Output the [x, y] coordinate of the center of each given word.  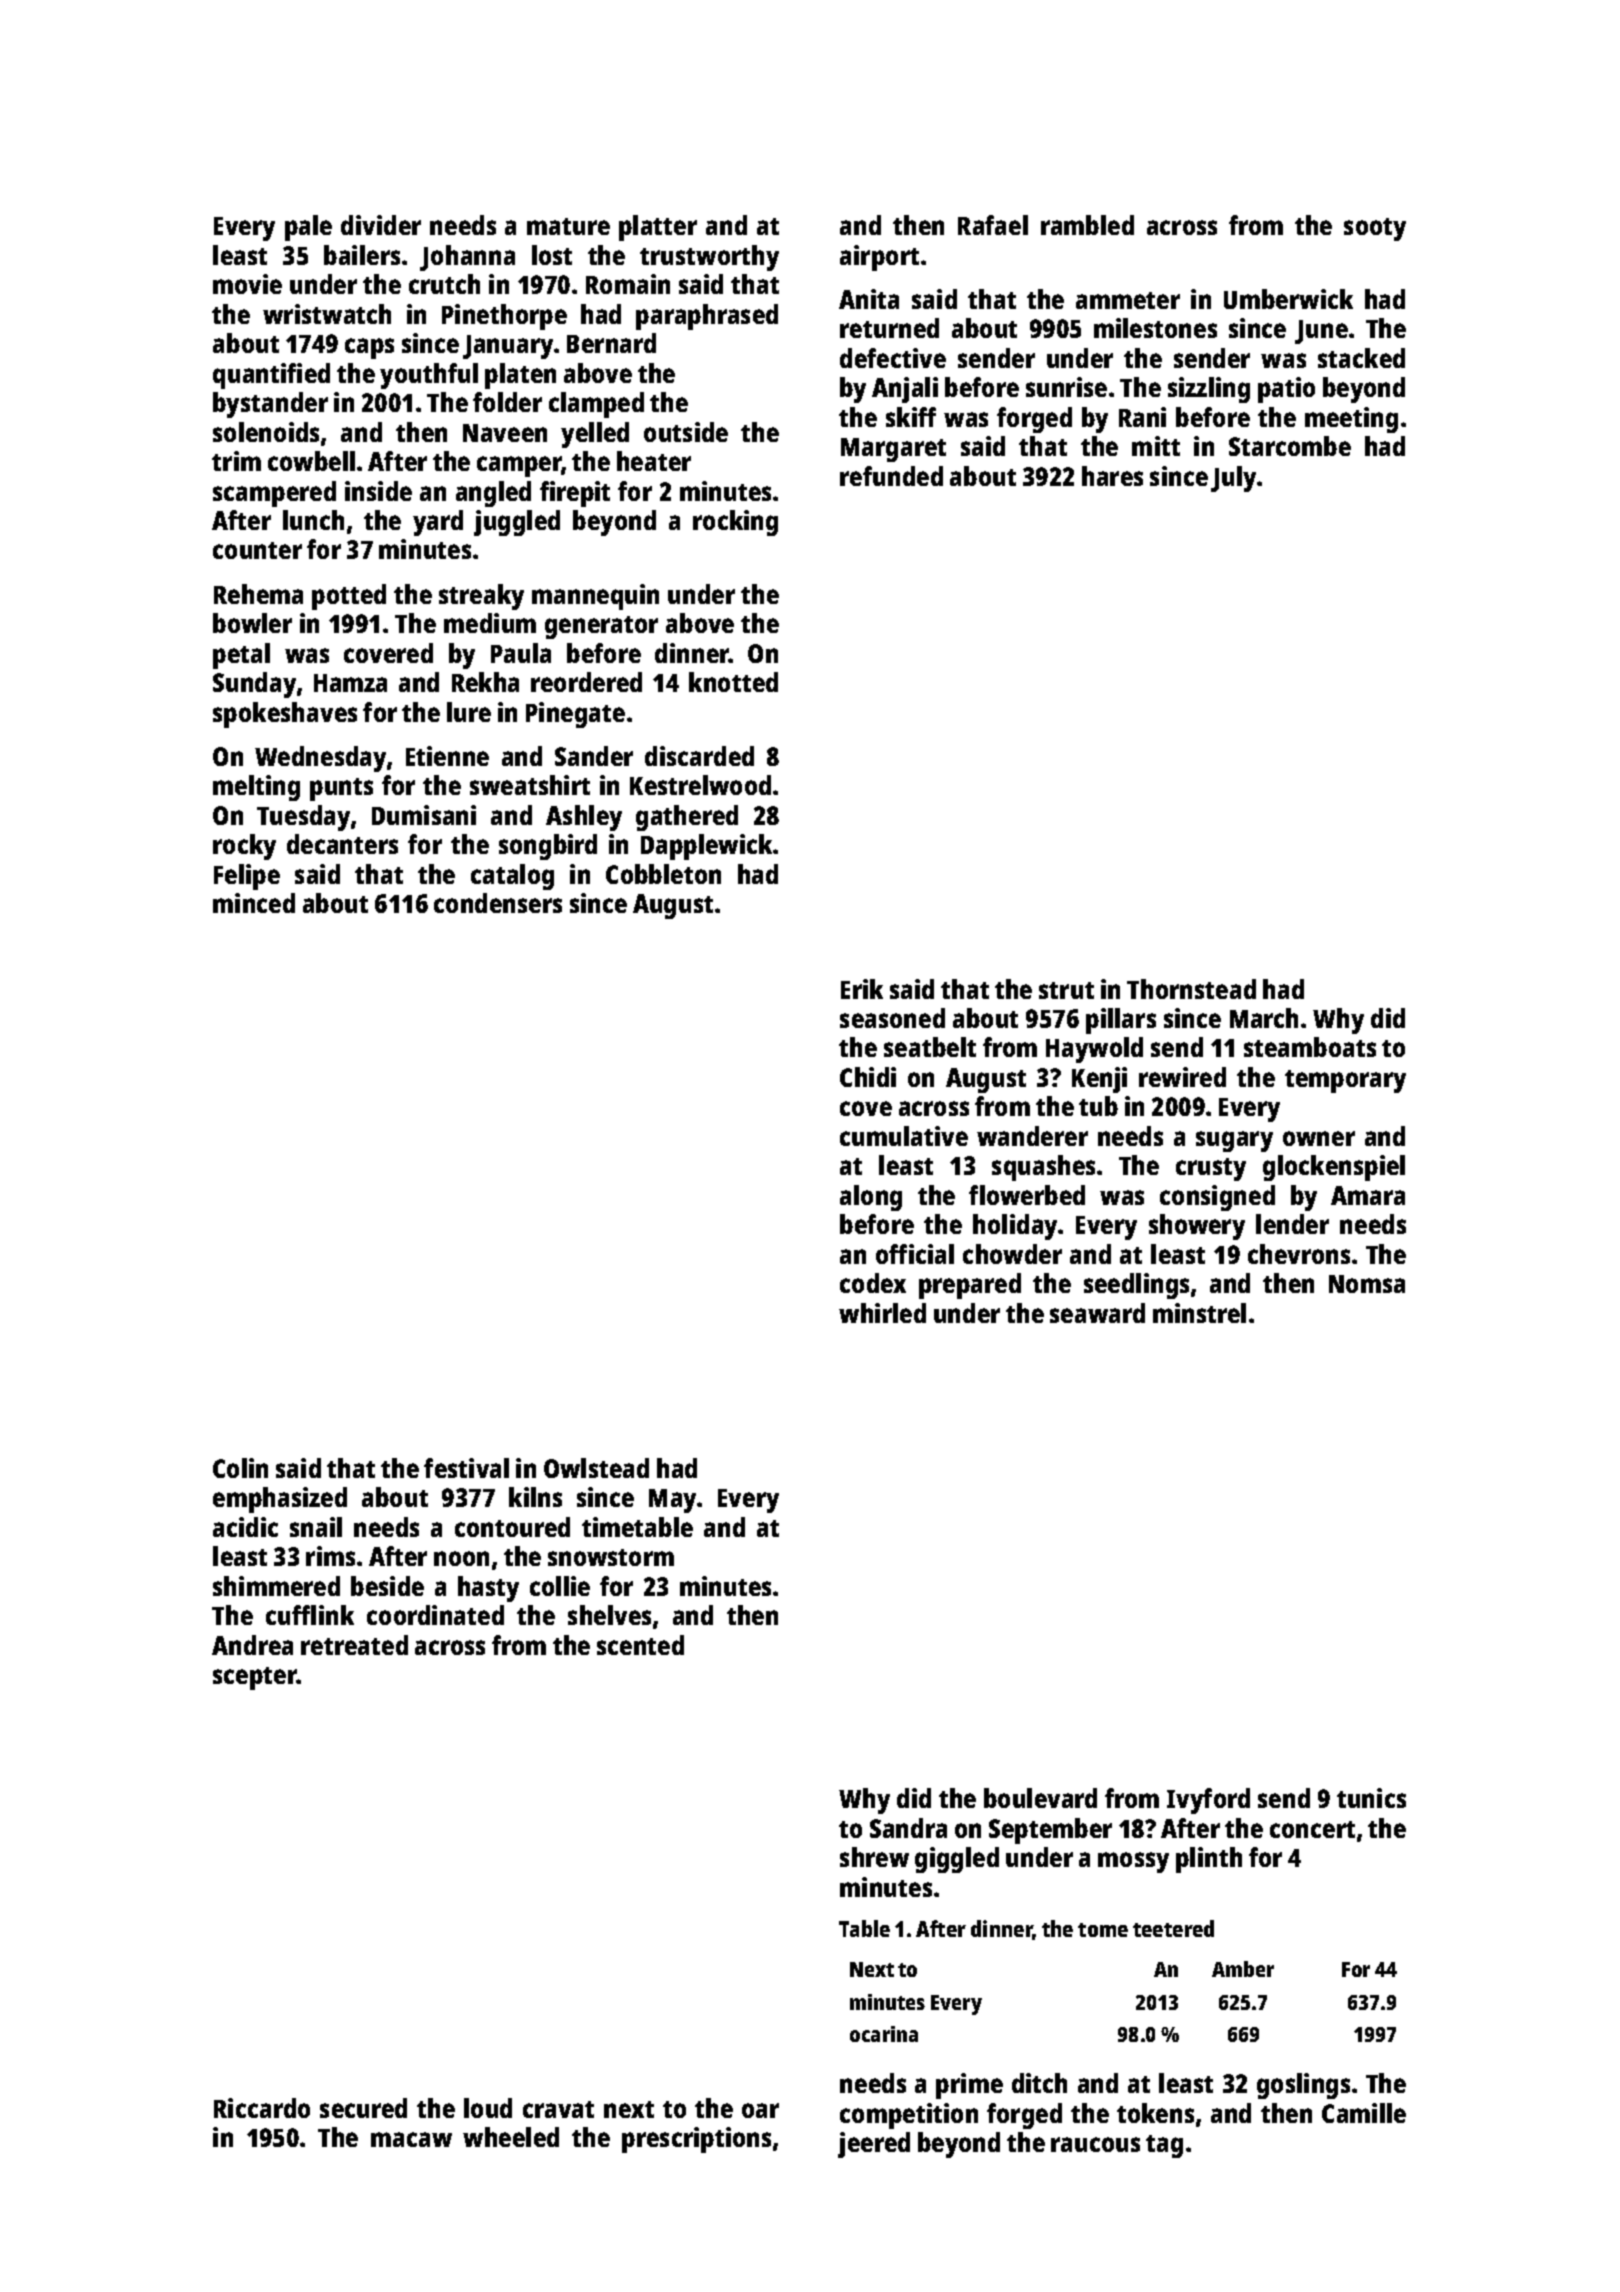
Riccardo [262, 2108]
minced [254, 903]
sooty [1375, 229]
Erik [862, 989]
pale [308, 228]
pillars [1121, 1021]
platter [658, 228]
